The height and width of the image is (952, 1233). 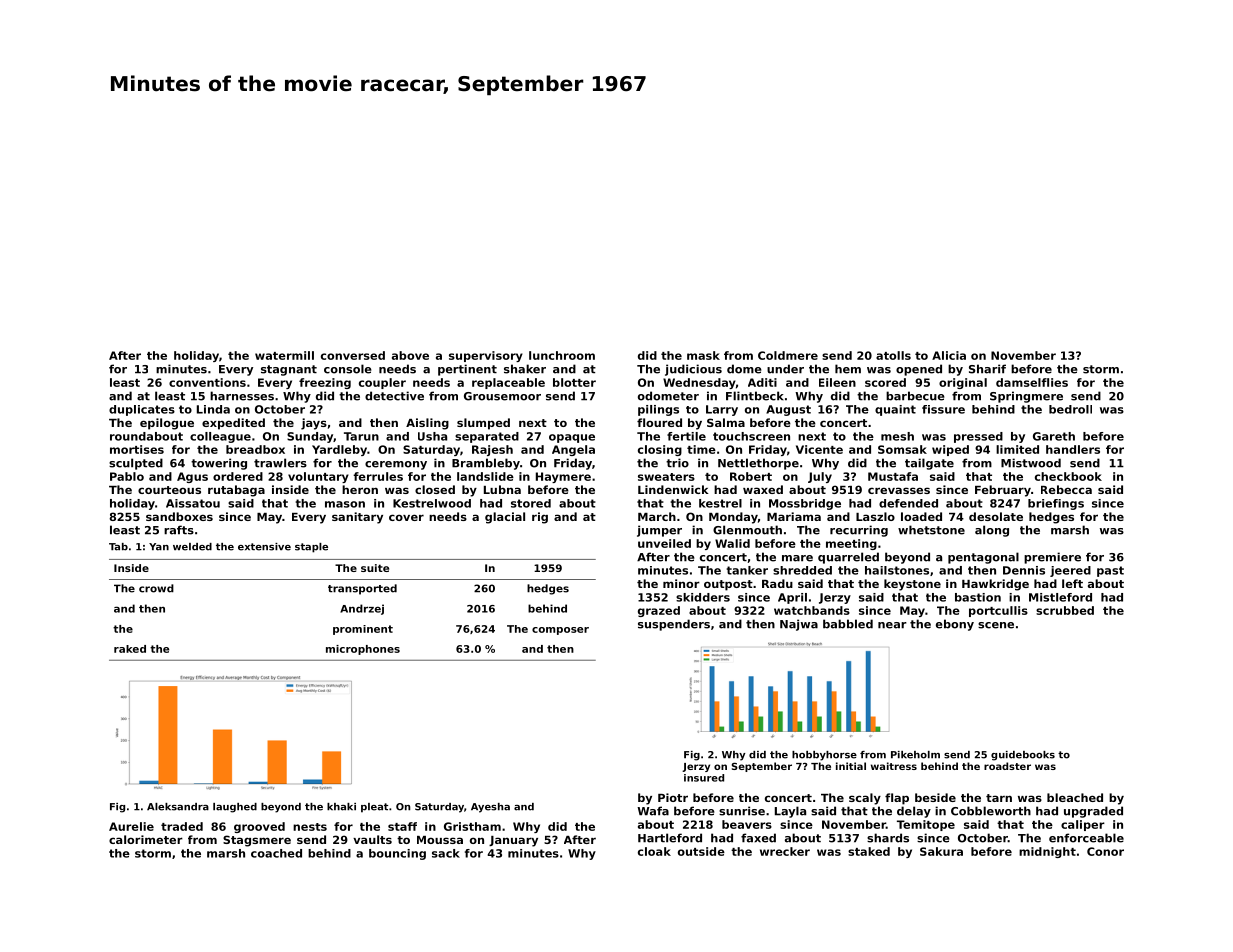 What do you see at coordinates (235, 808) in the image?
I see `laughed` at bounding box center [235, 808].
